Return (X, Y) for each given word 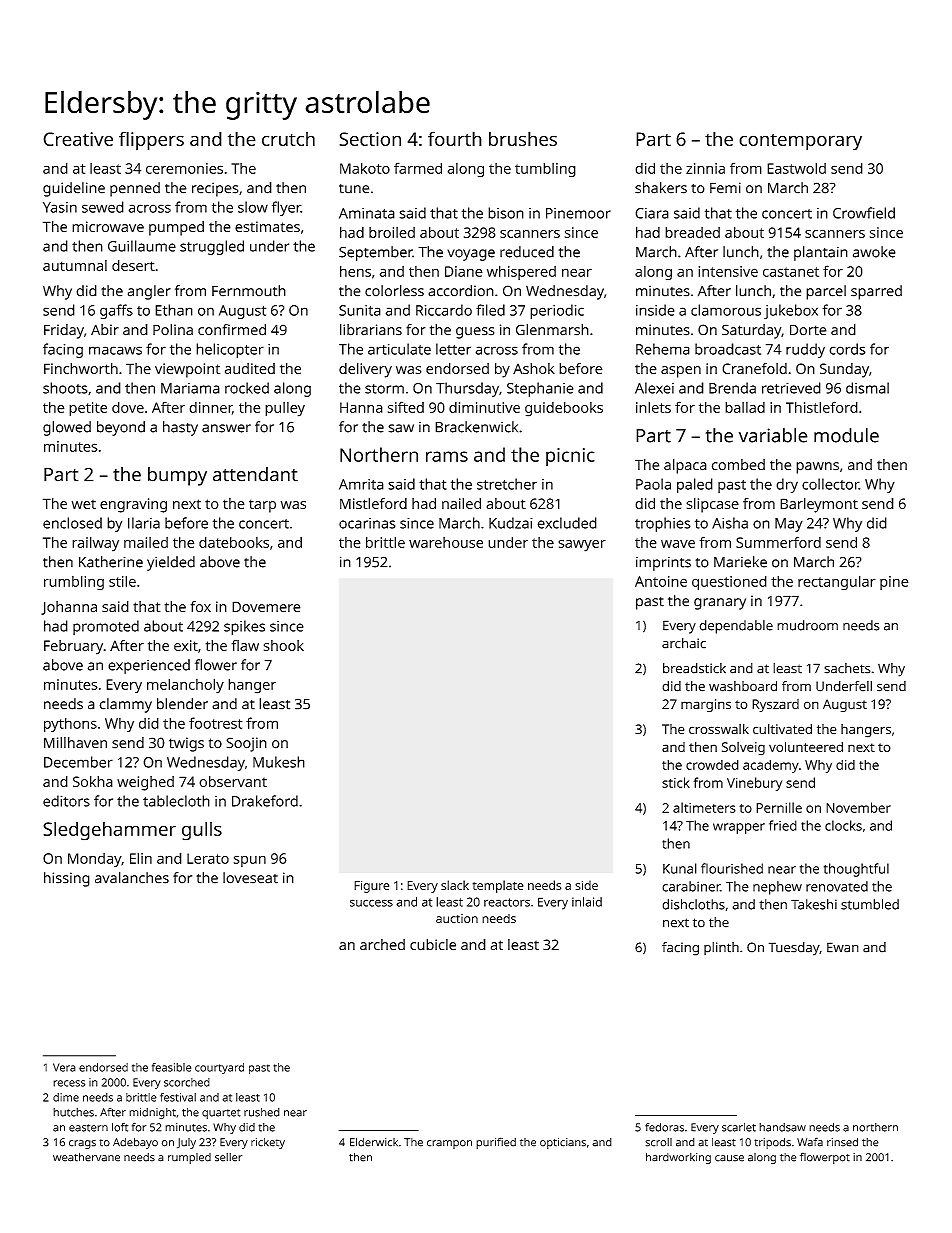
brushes (523, 138)
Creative (78, 139)
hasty (180, 428)
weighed (145, 783)
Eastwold (796, 168)
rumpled (189, 1158)
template (498, 886)
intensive (728, 271)
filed (490, 310)
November (858, 807)
